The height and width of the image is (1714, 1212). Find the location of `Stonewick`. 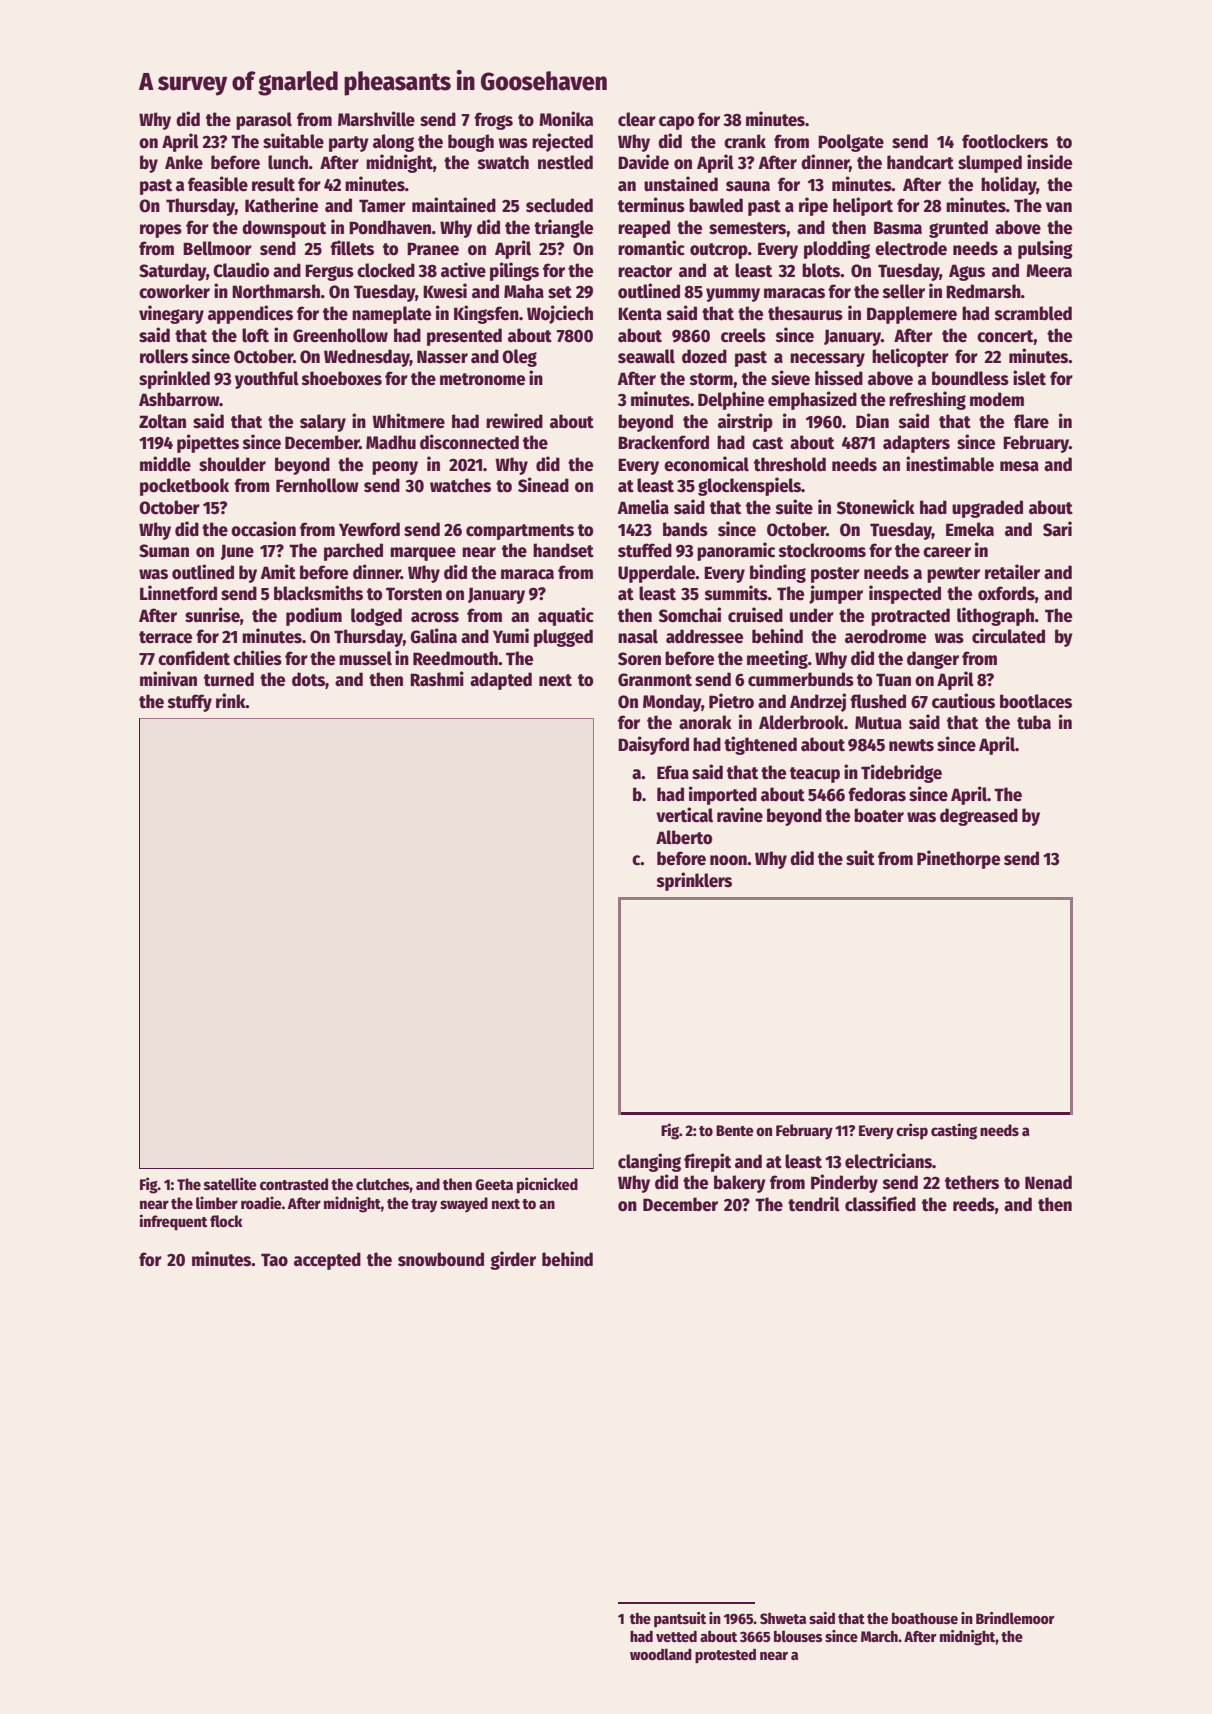

Stonewick is located at coordinates (876, 507).
